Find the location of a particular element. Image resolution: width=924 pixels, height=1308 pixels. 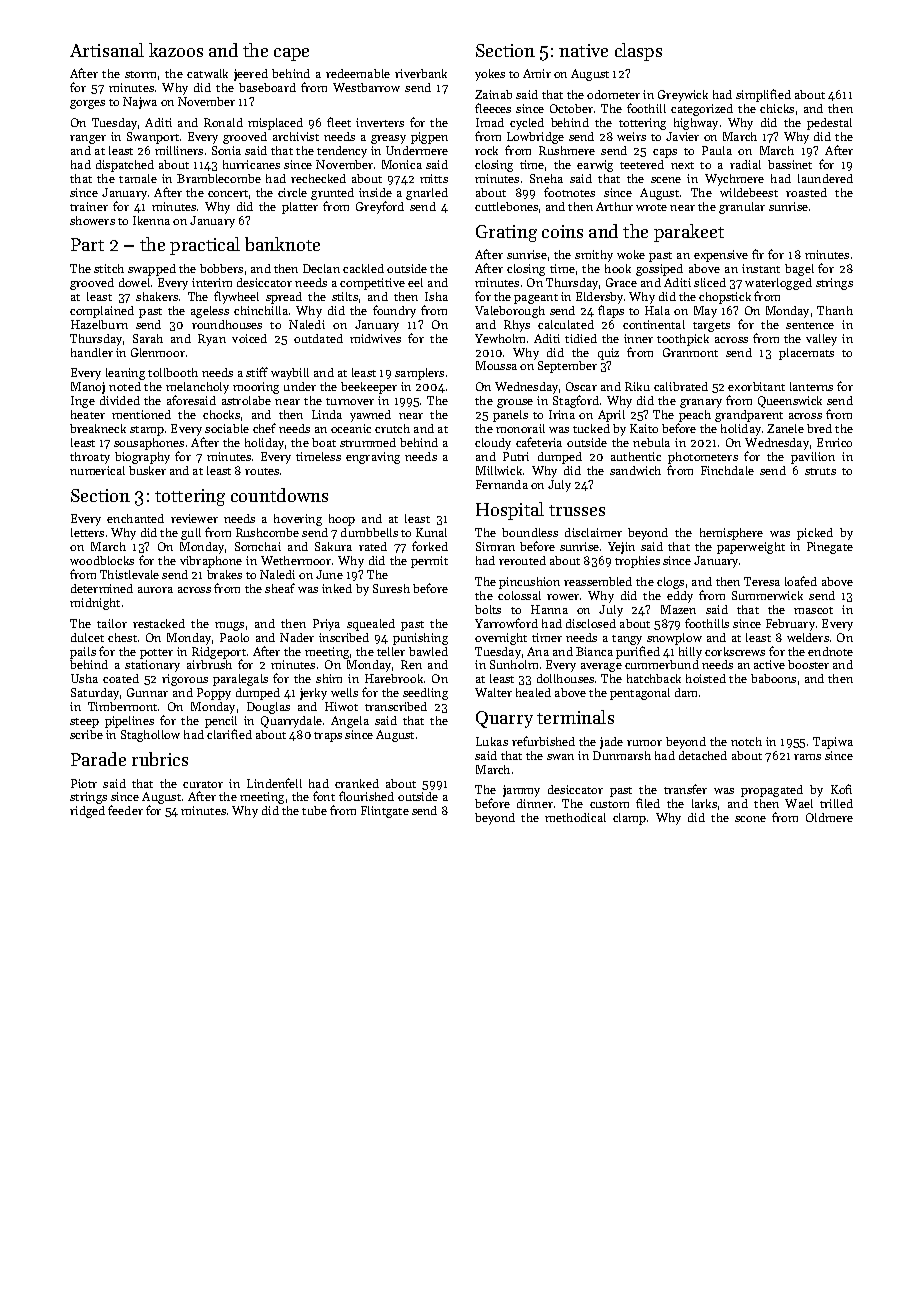

jammy is located at coordinates (521, 791).
